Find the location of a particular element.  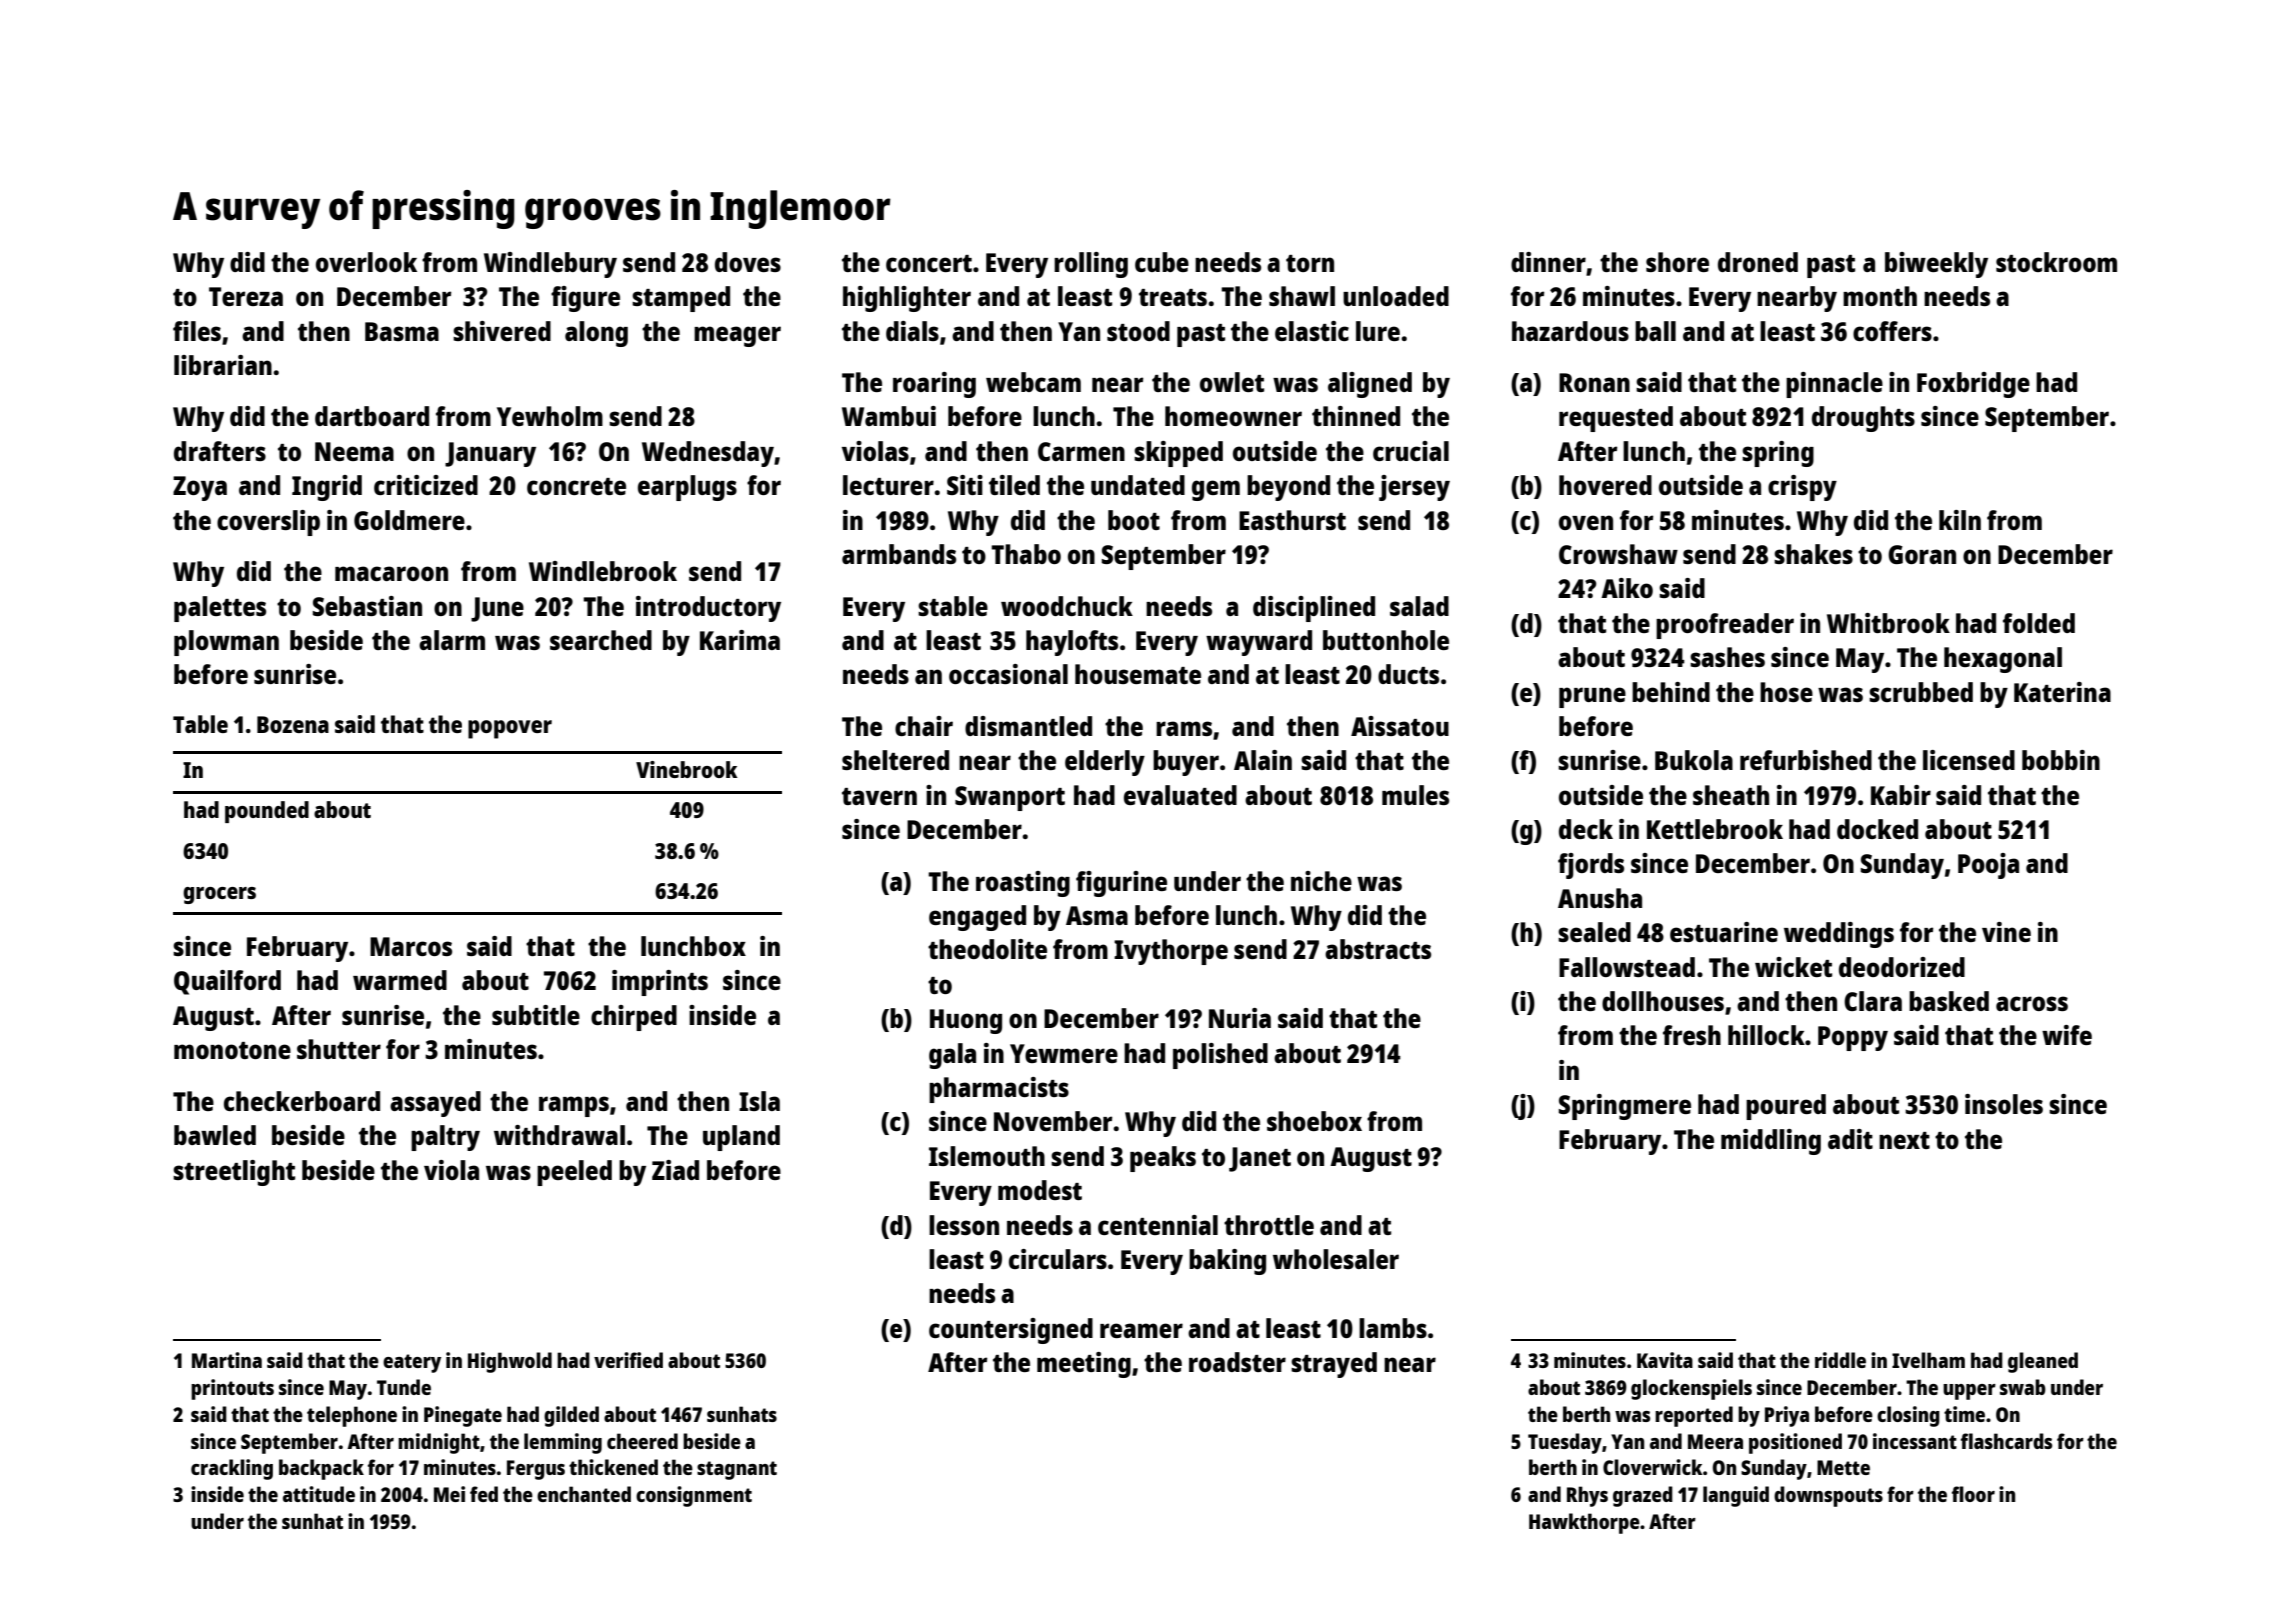

pinnacle is located at coordinates (1834, 385).
